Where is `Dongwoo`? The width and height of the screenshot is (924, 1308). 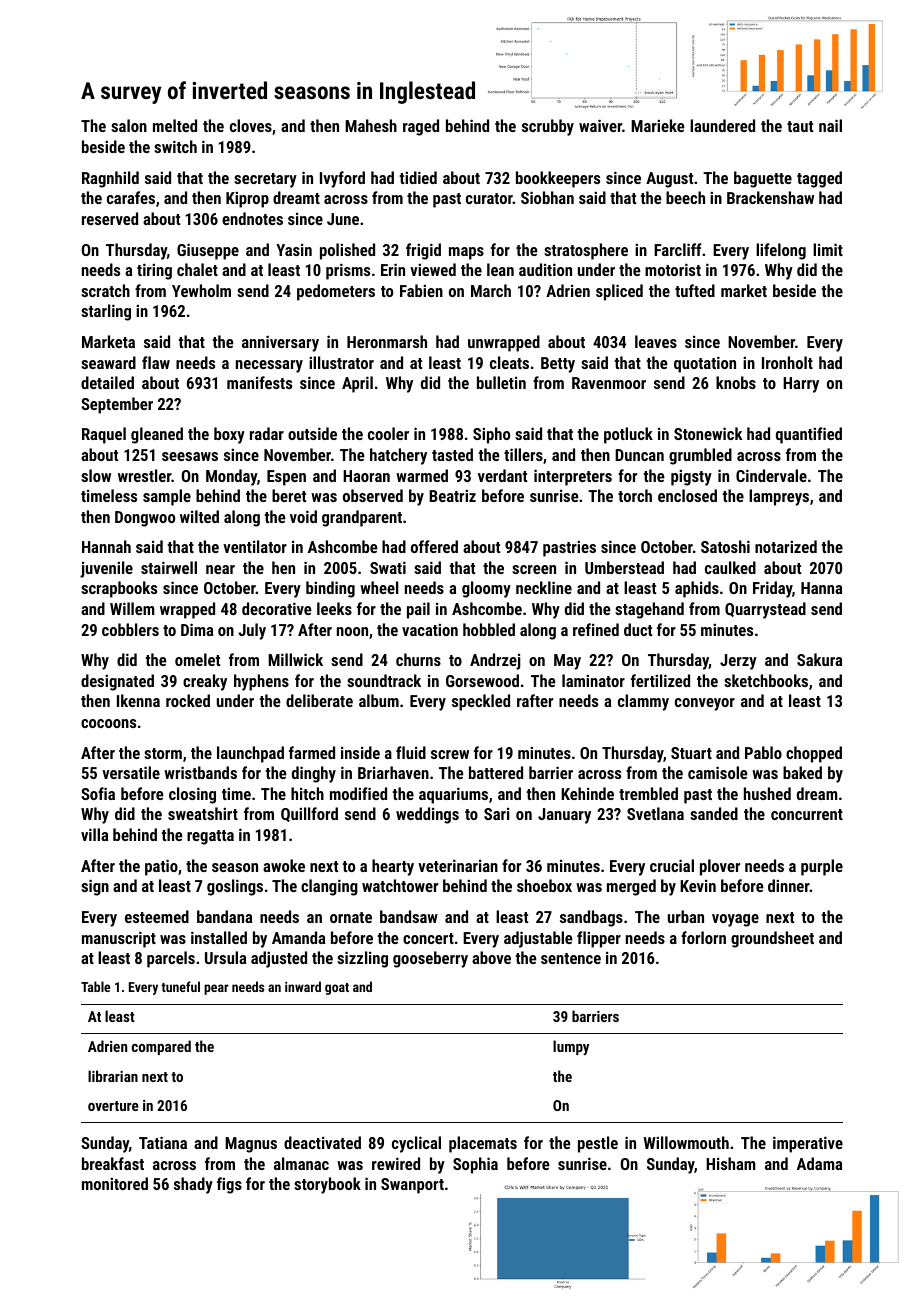
Dongwoo is located at coordinates (145, 519).
